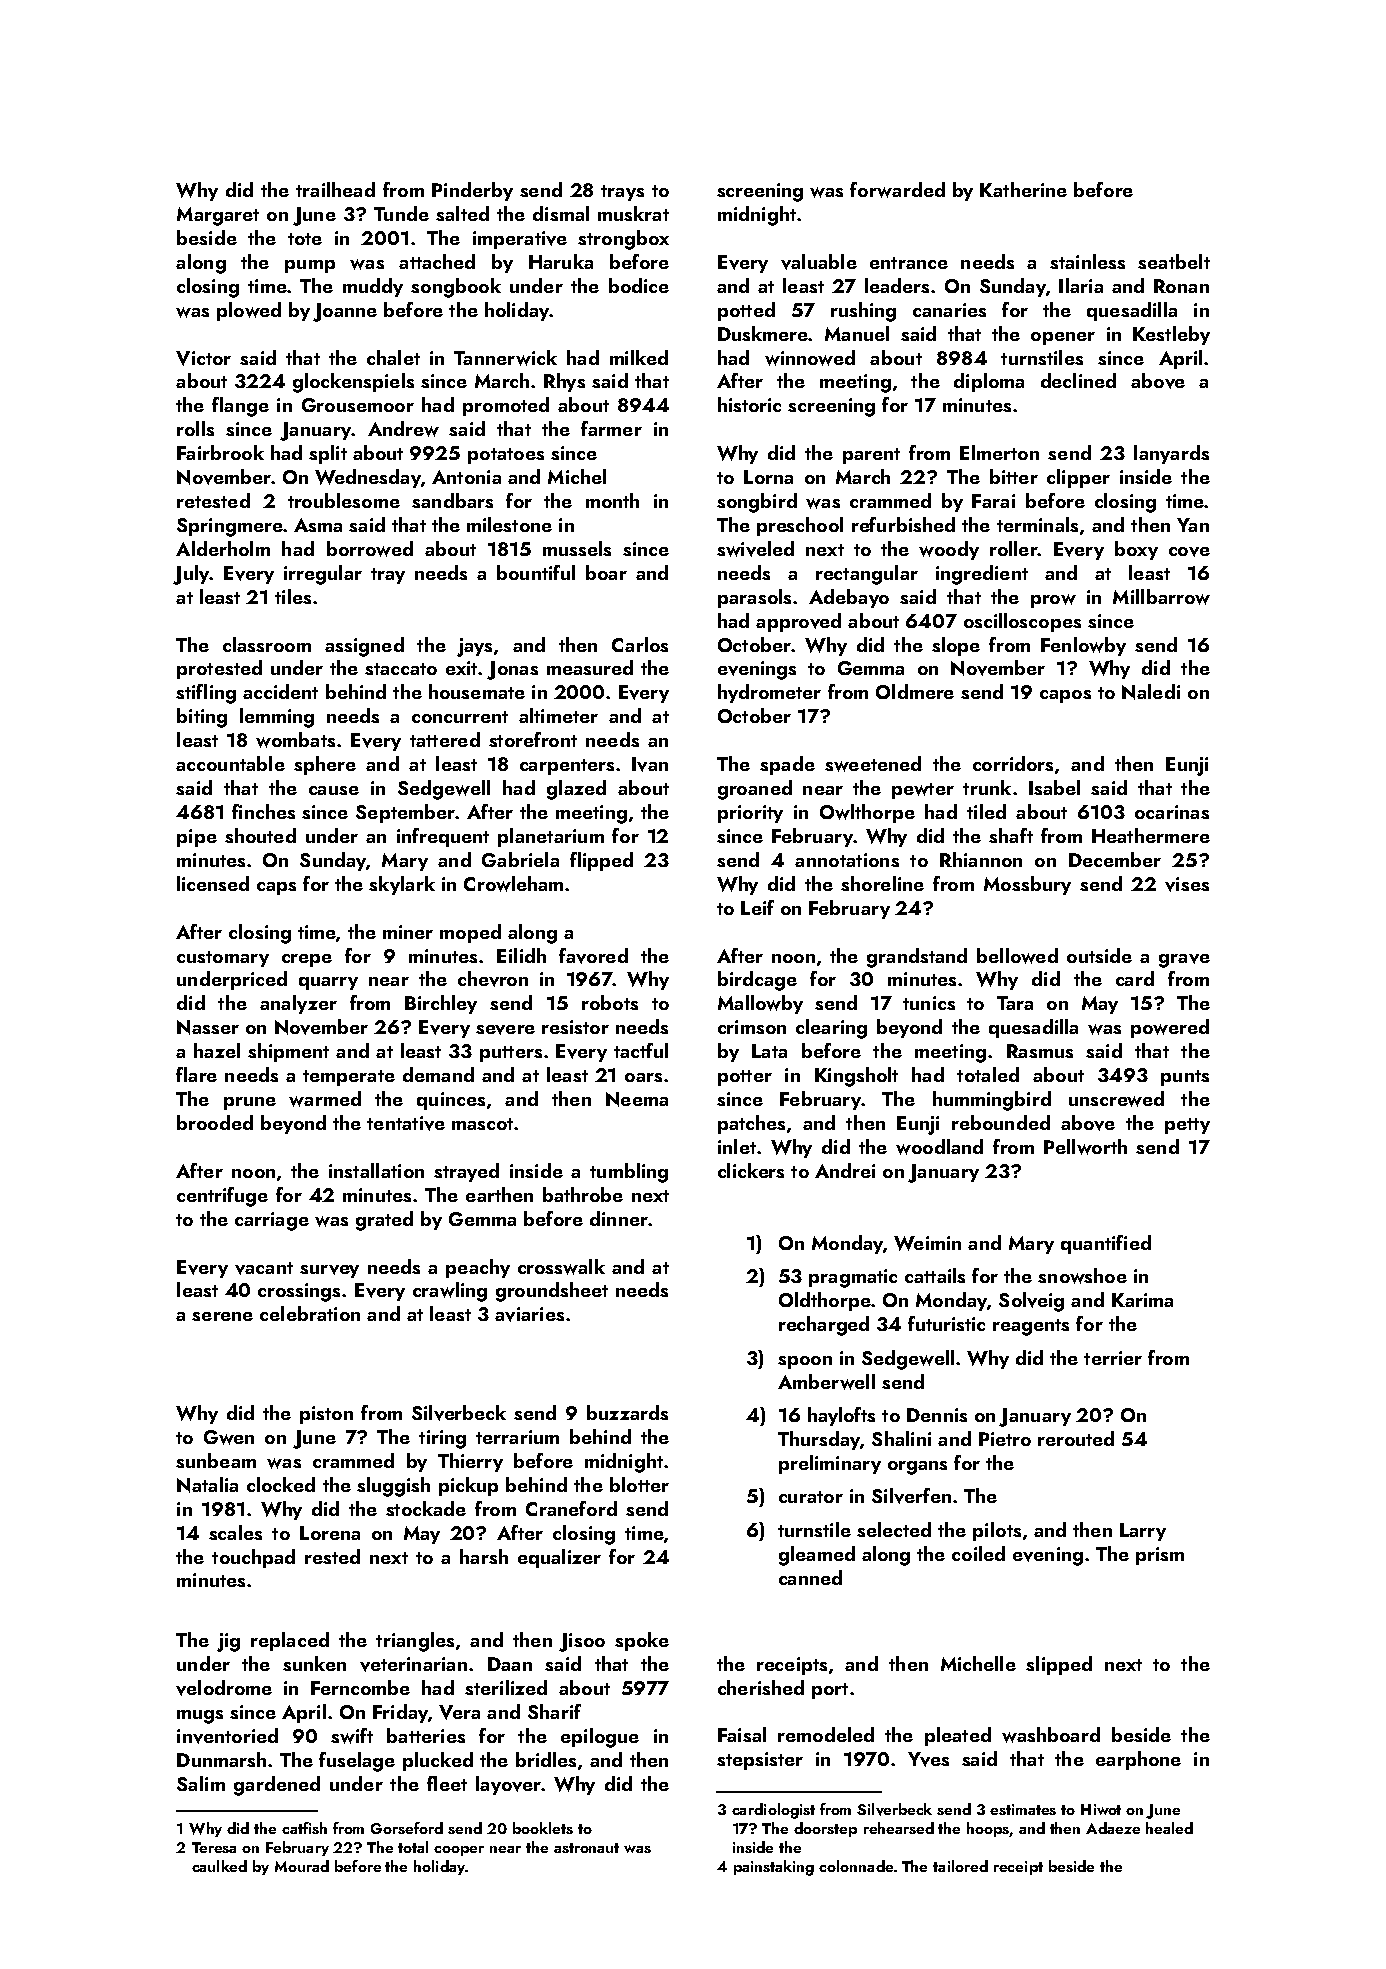  I want to click on Larry, so click(1143, 1532).
